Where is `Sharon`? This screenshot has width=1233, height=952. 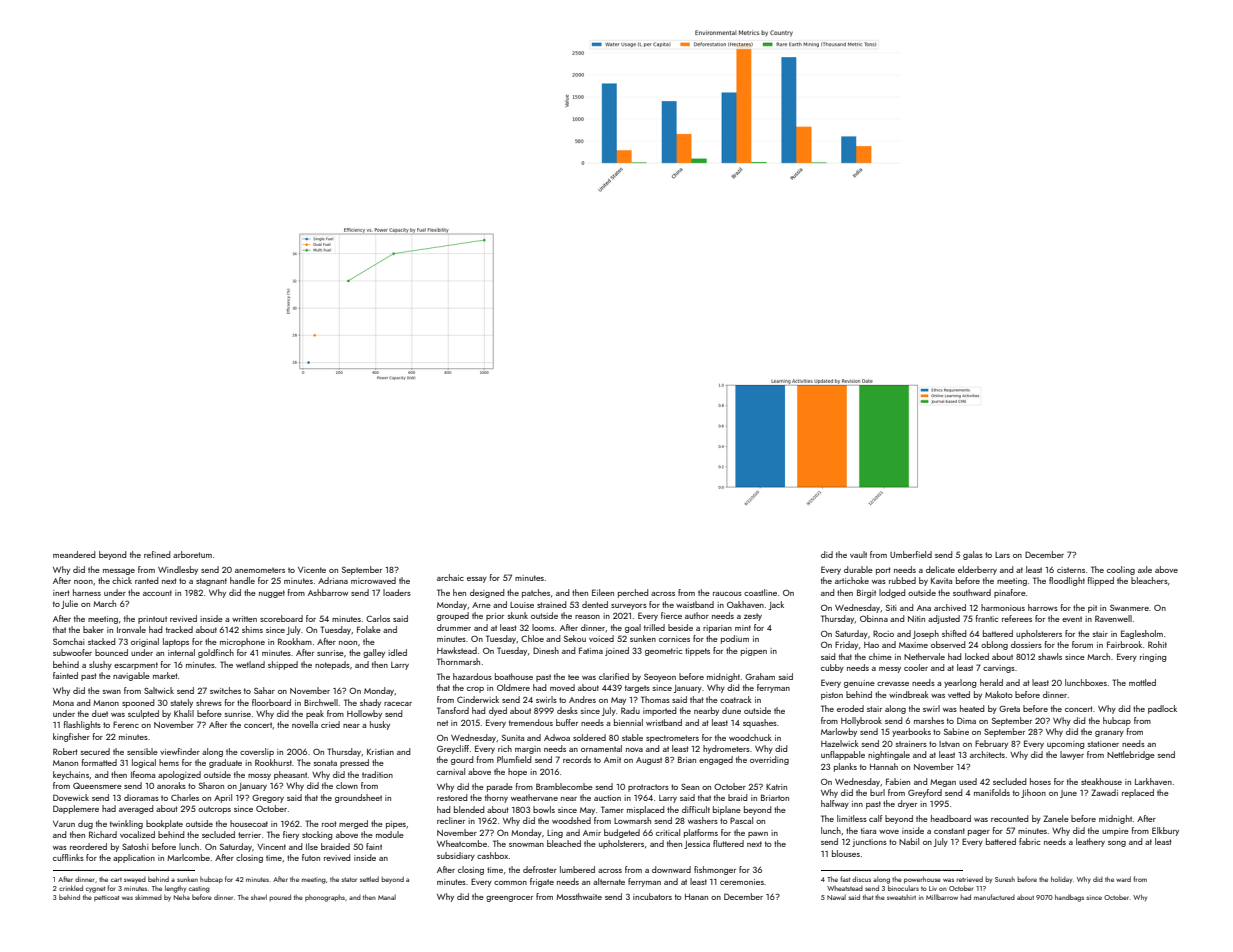
Sharon is located at coordinates (211, 785).
